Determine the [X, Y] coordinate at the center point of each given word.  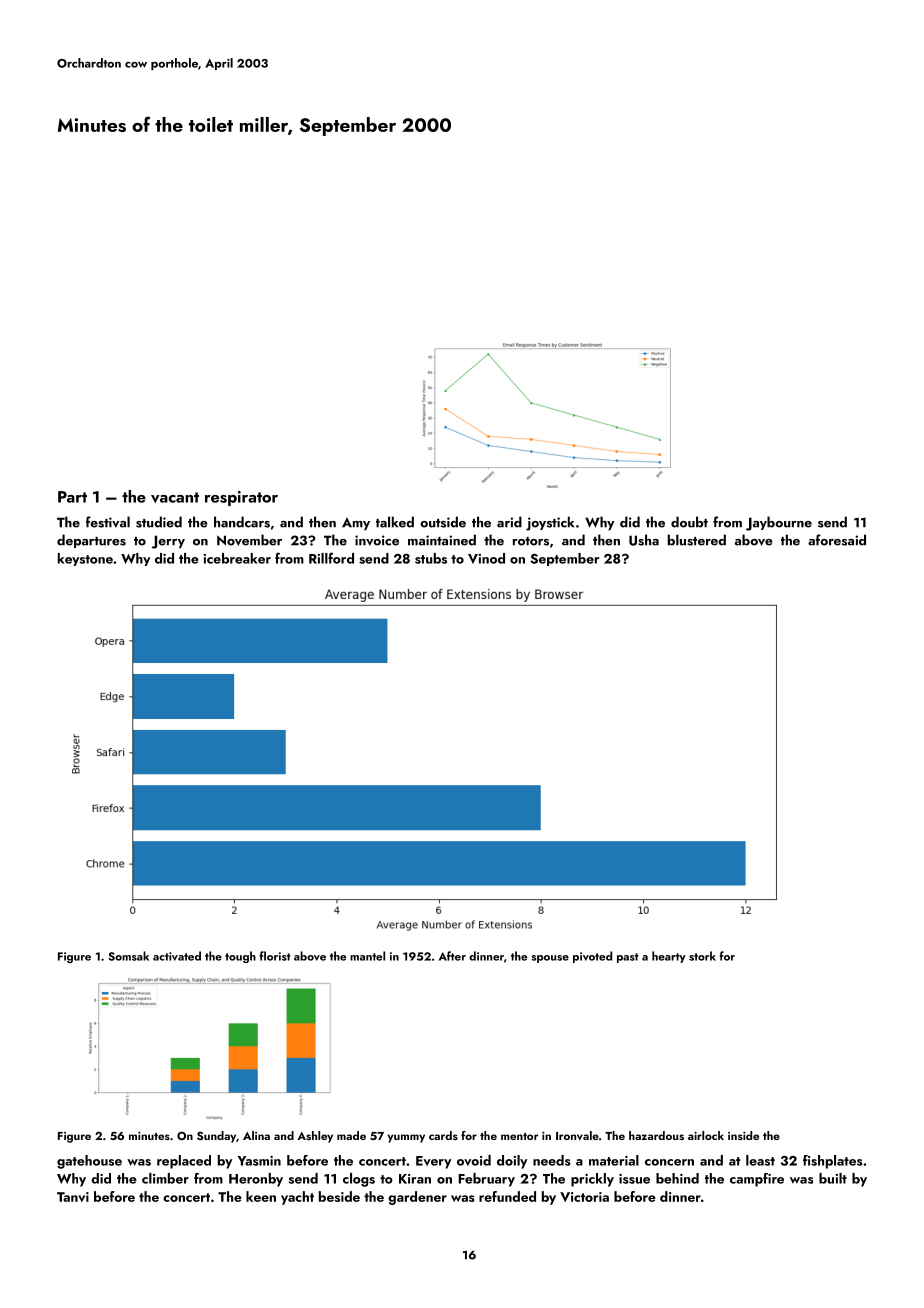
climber [165, 1178]
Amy [356, 524]
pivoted [592, 957]
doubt [689, 522]
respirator [241, 498]
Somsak [128, 956]
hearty [669, 957]
